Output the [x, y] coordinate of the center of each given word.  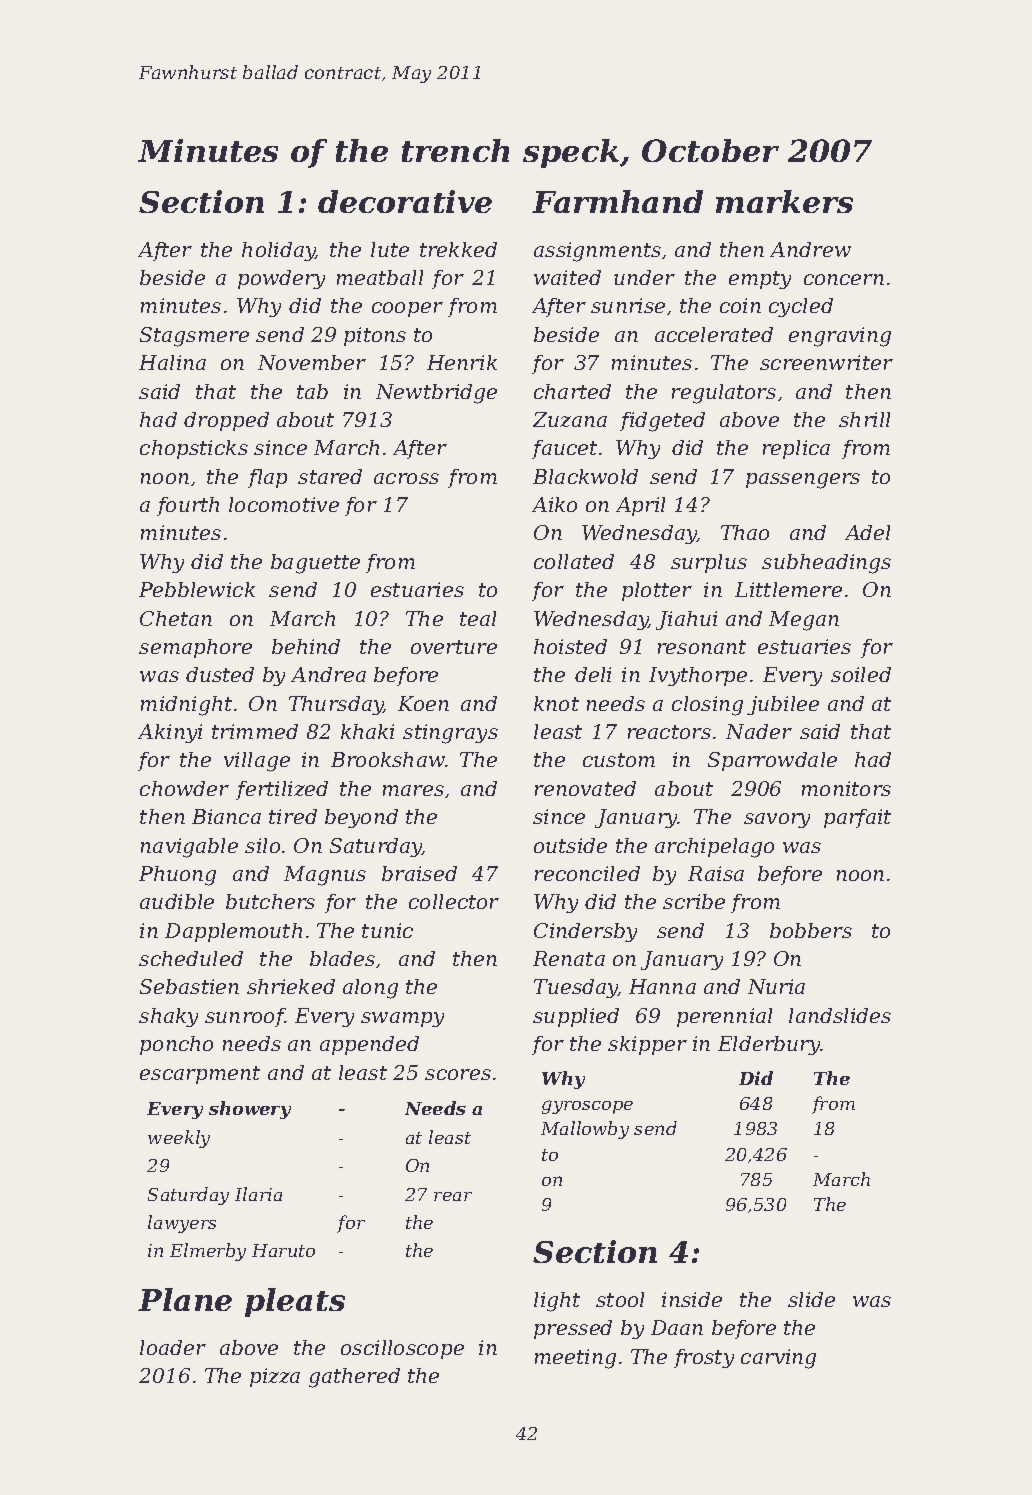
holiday [279, 251]
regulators [724, 394]
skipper [647, 1045]
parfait [857, 818]
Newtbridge [436, 394]
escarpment [200, 1075]
